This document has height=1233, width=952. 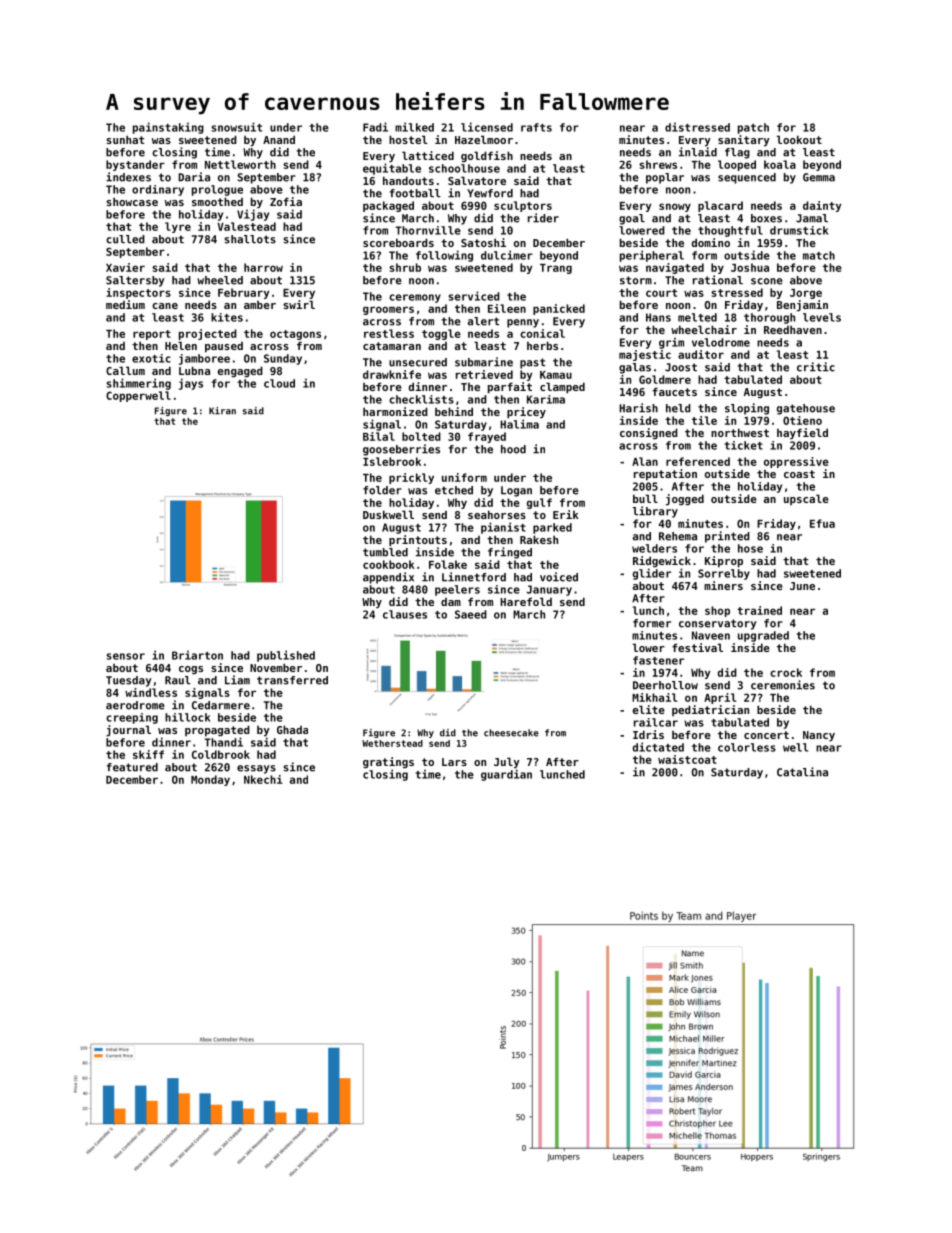 What do you see at coordinates (796, 462) in the document?
I see `oppressive` at bounding box center [796, 462].
